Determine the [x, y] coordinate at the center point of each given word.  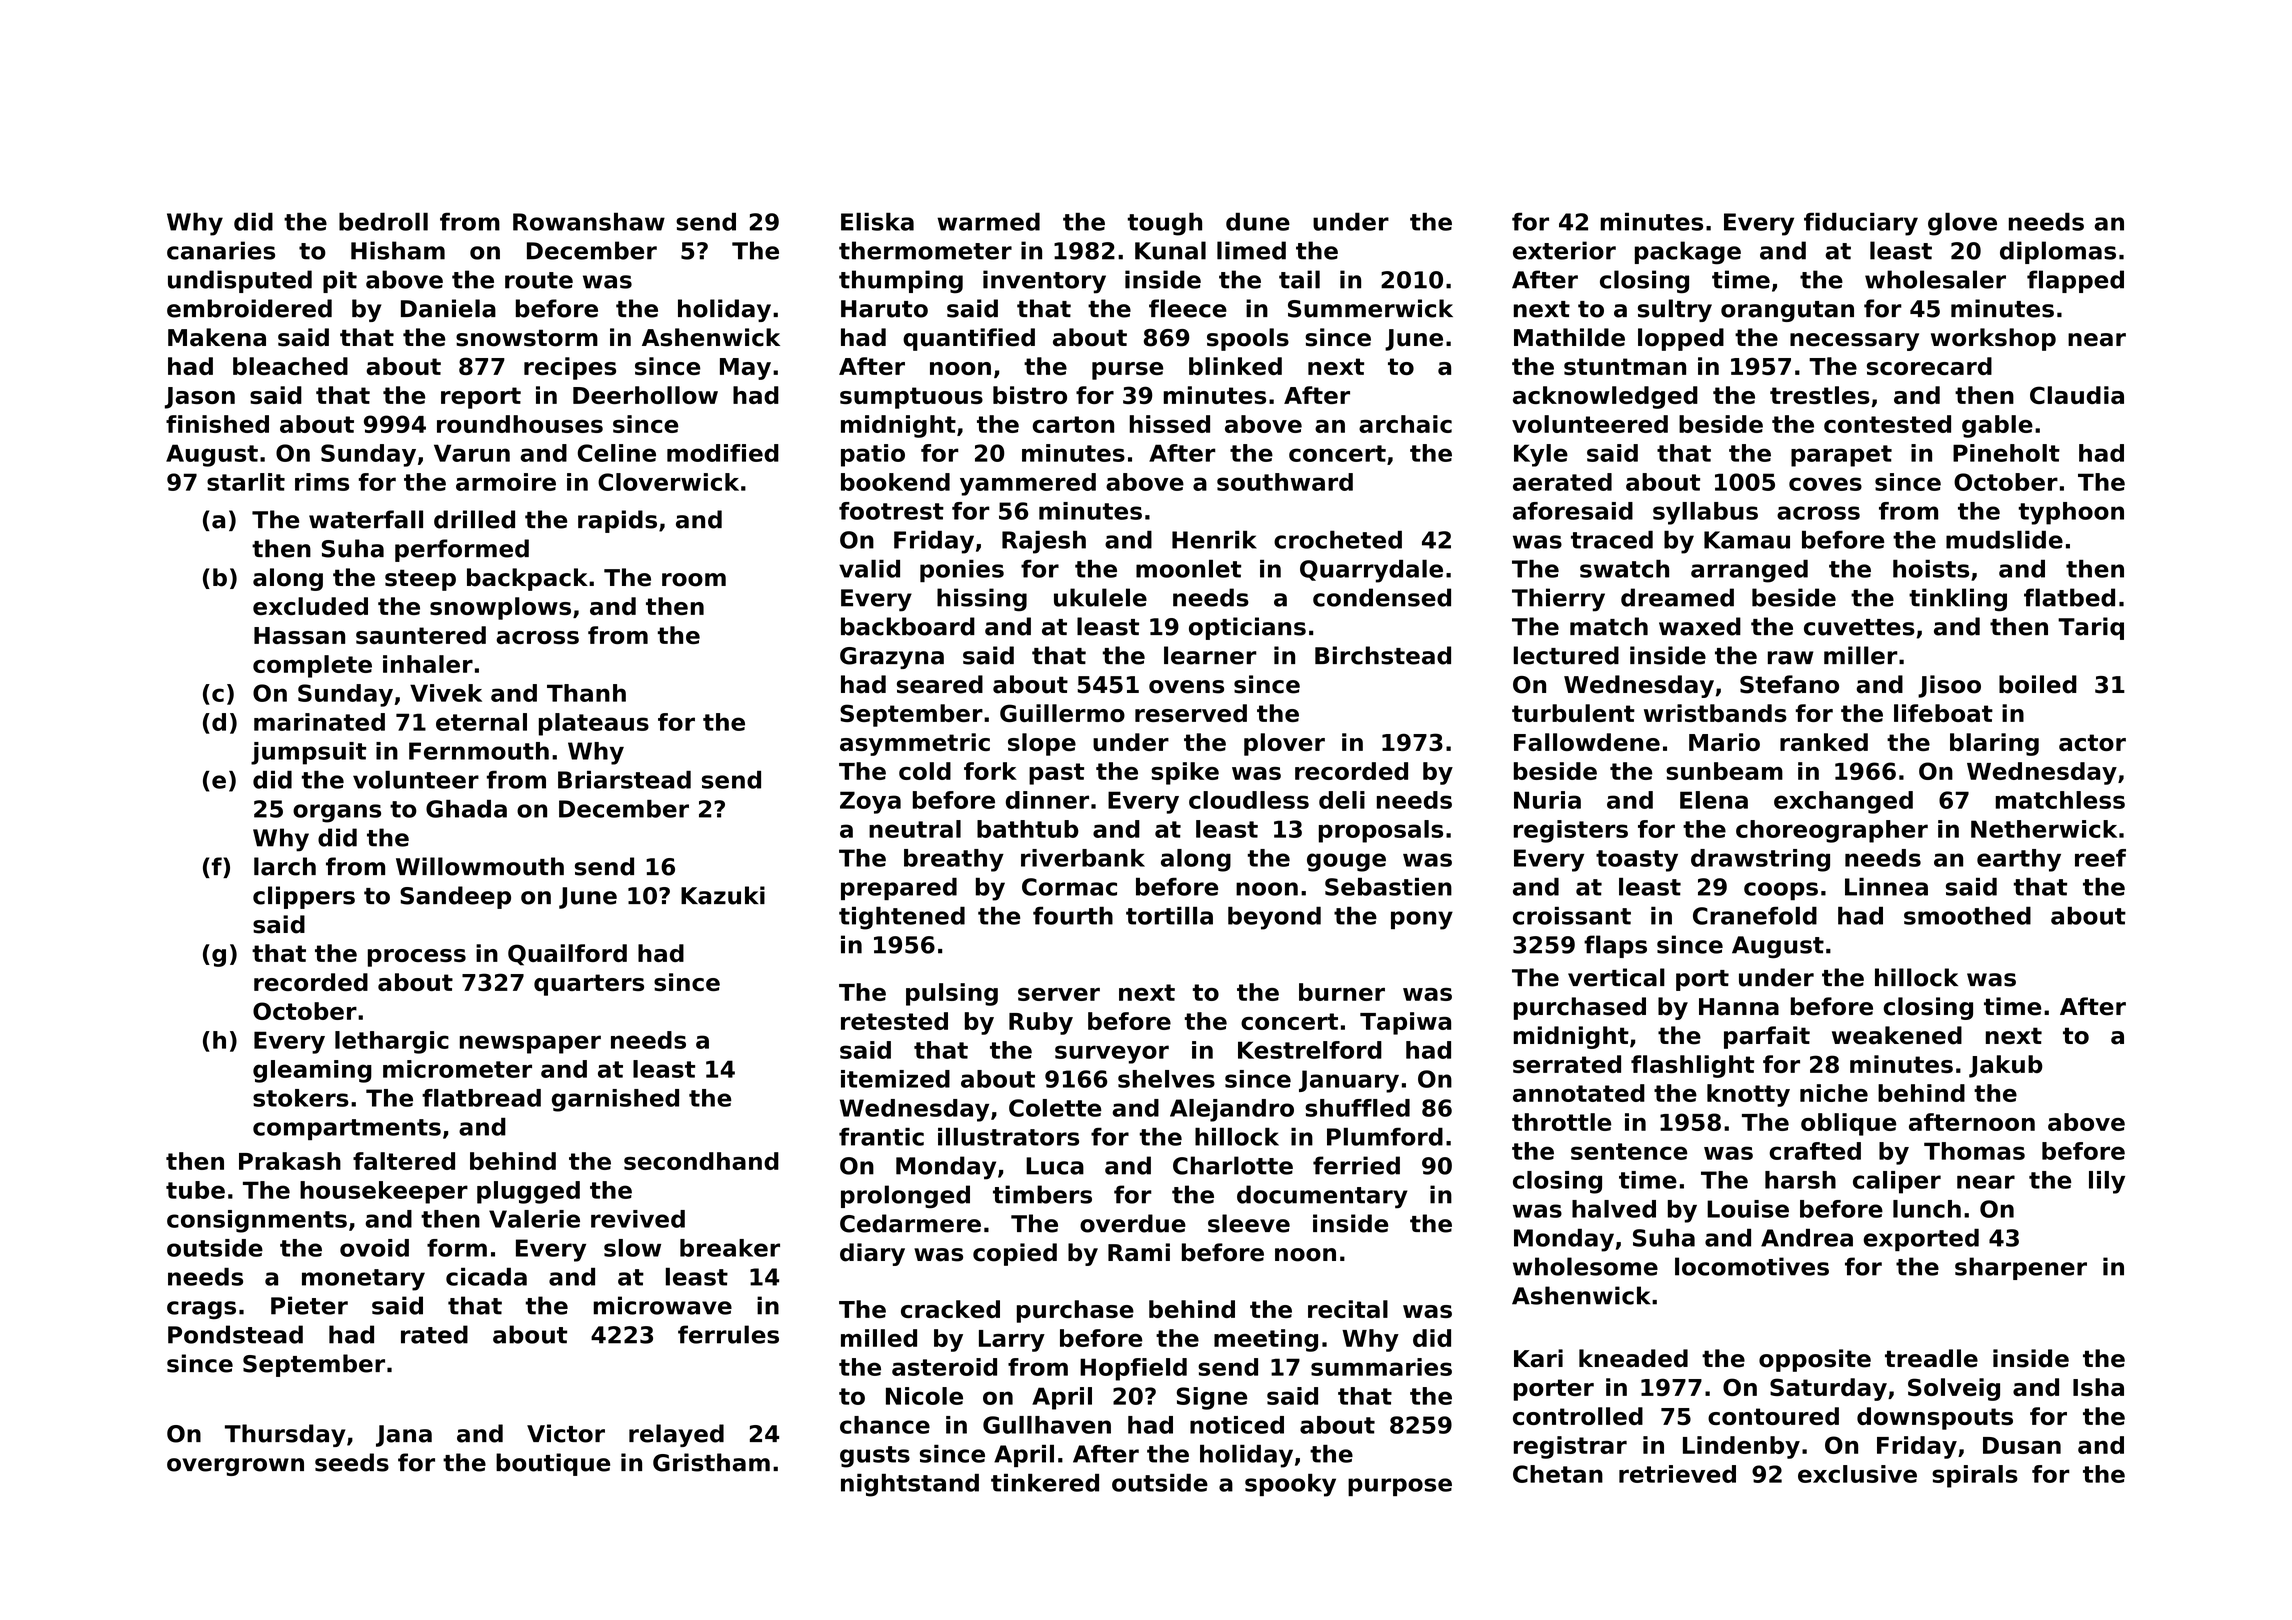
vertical [1616, 977]
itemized [895, 1079]
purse [1127, 371]
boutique [553, 1464]
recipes [570, 368]
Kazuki [723, 895]
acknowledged [1605, 397]
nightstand [910, 1485]
